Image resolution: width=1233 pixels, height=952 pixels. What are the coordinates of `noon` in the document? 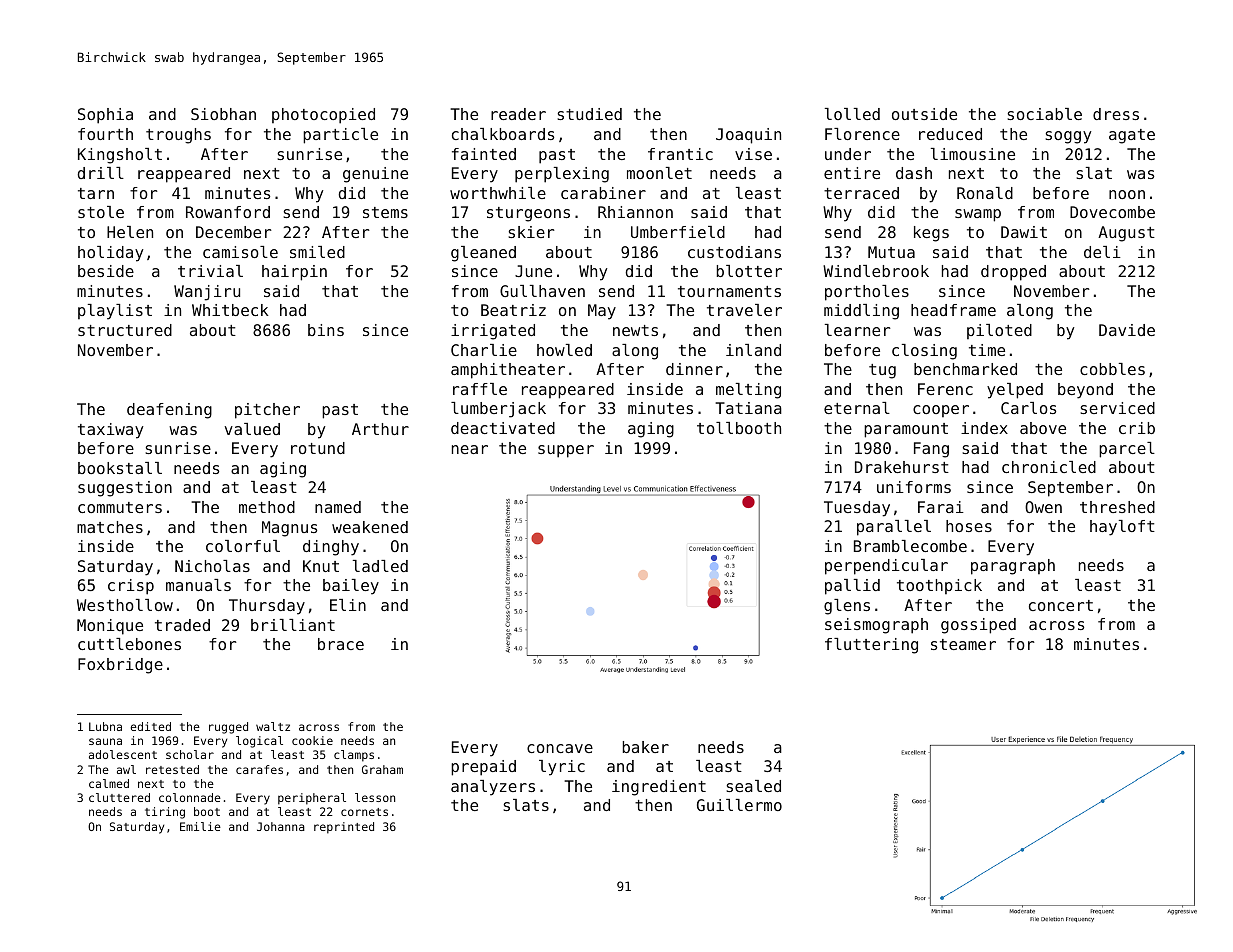 It's located at (1127, 194).
